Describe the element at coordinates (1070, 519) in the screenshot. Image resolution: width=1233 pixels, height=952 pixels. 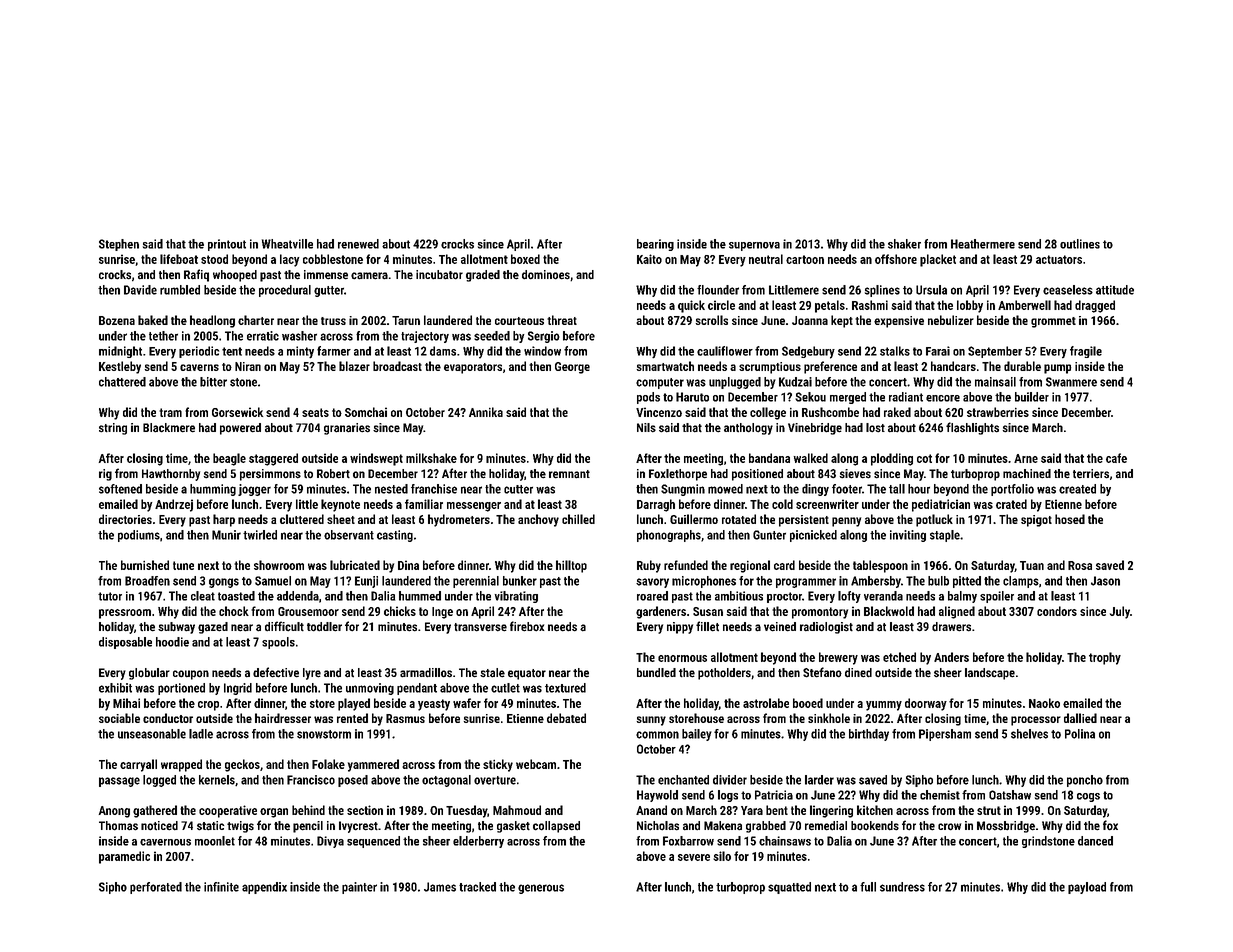
I see `hosed` at that location.
